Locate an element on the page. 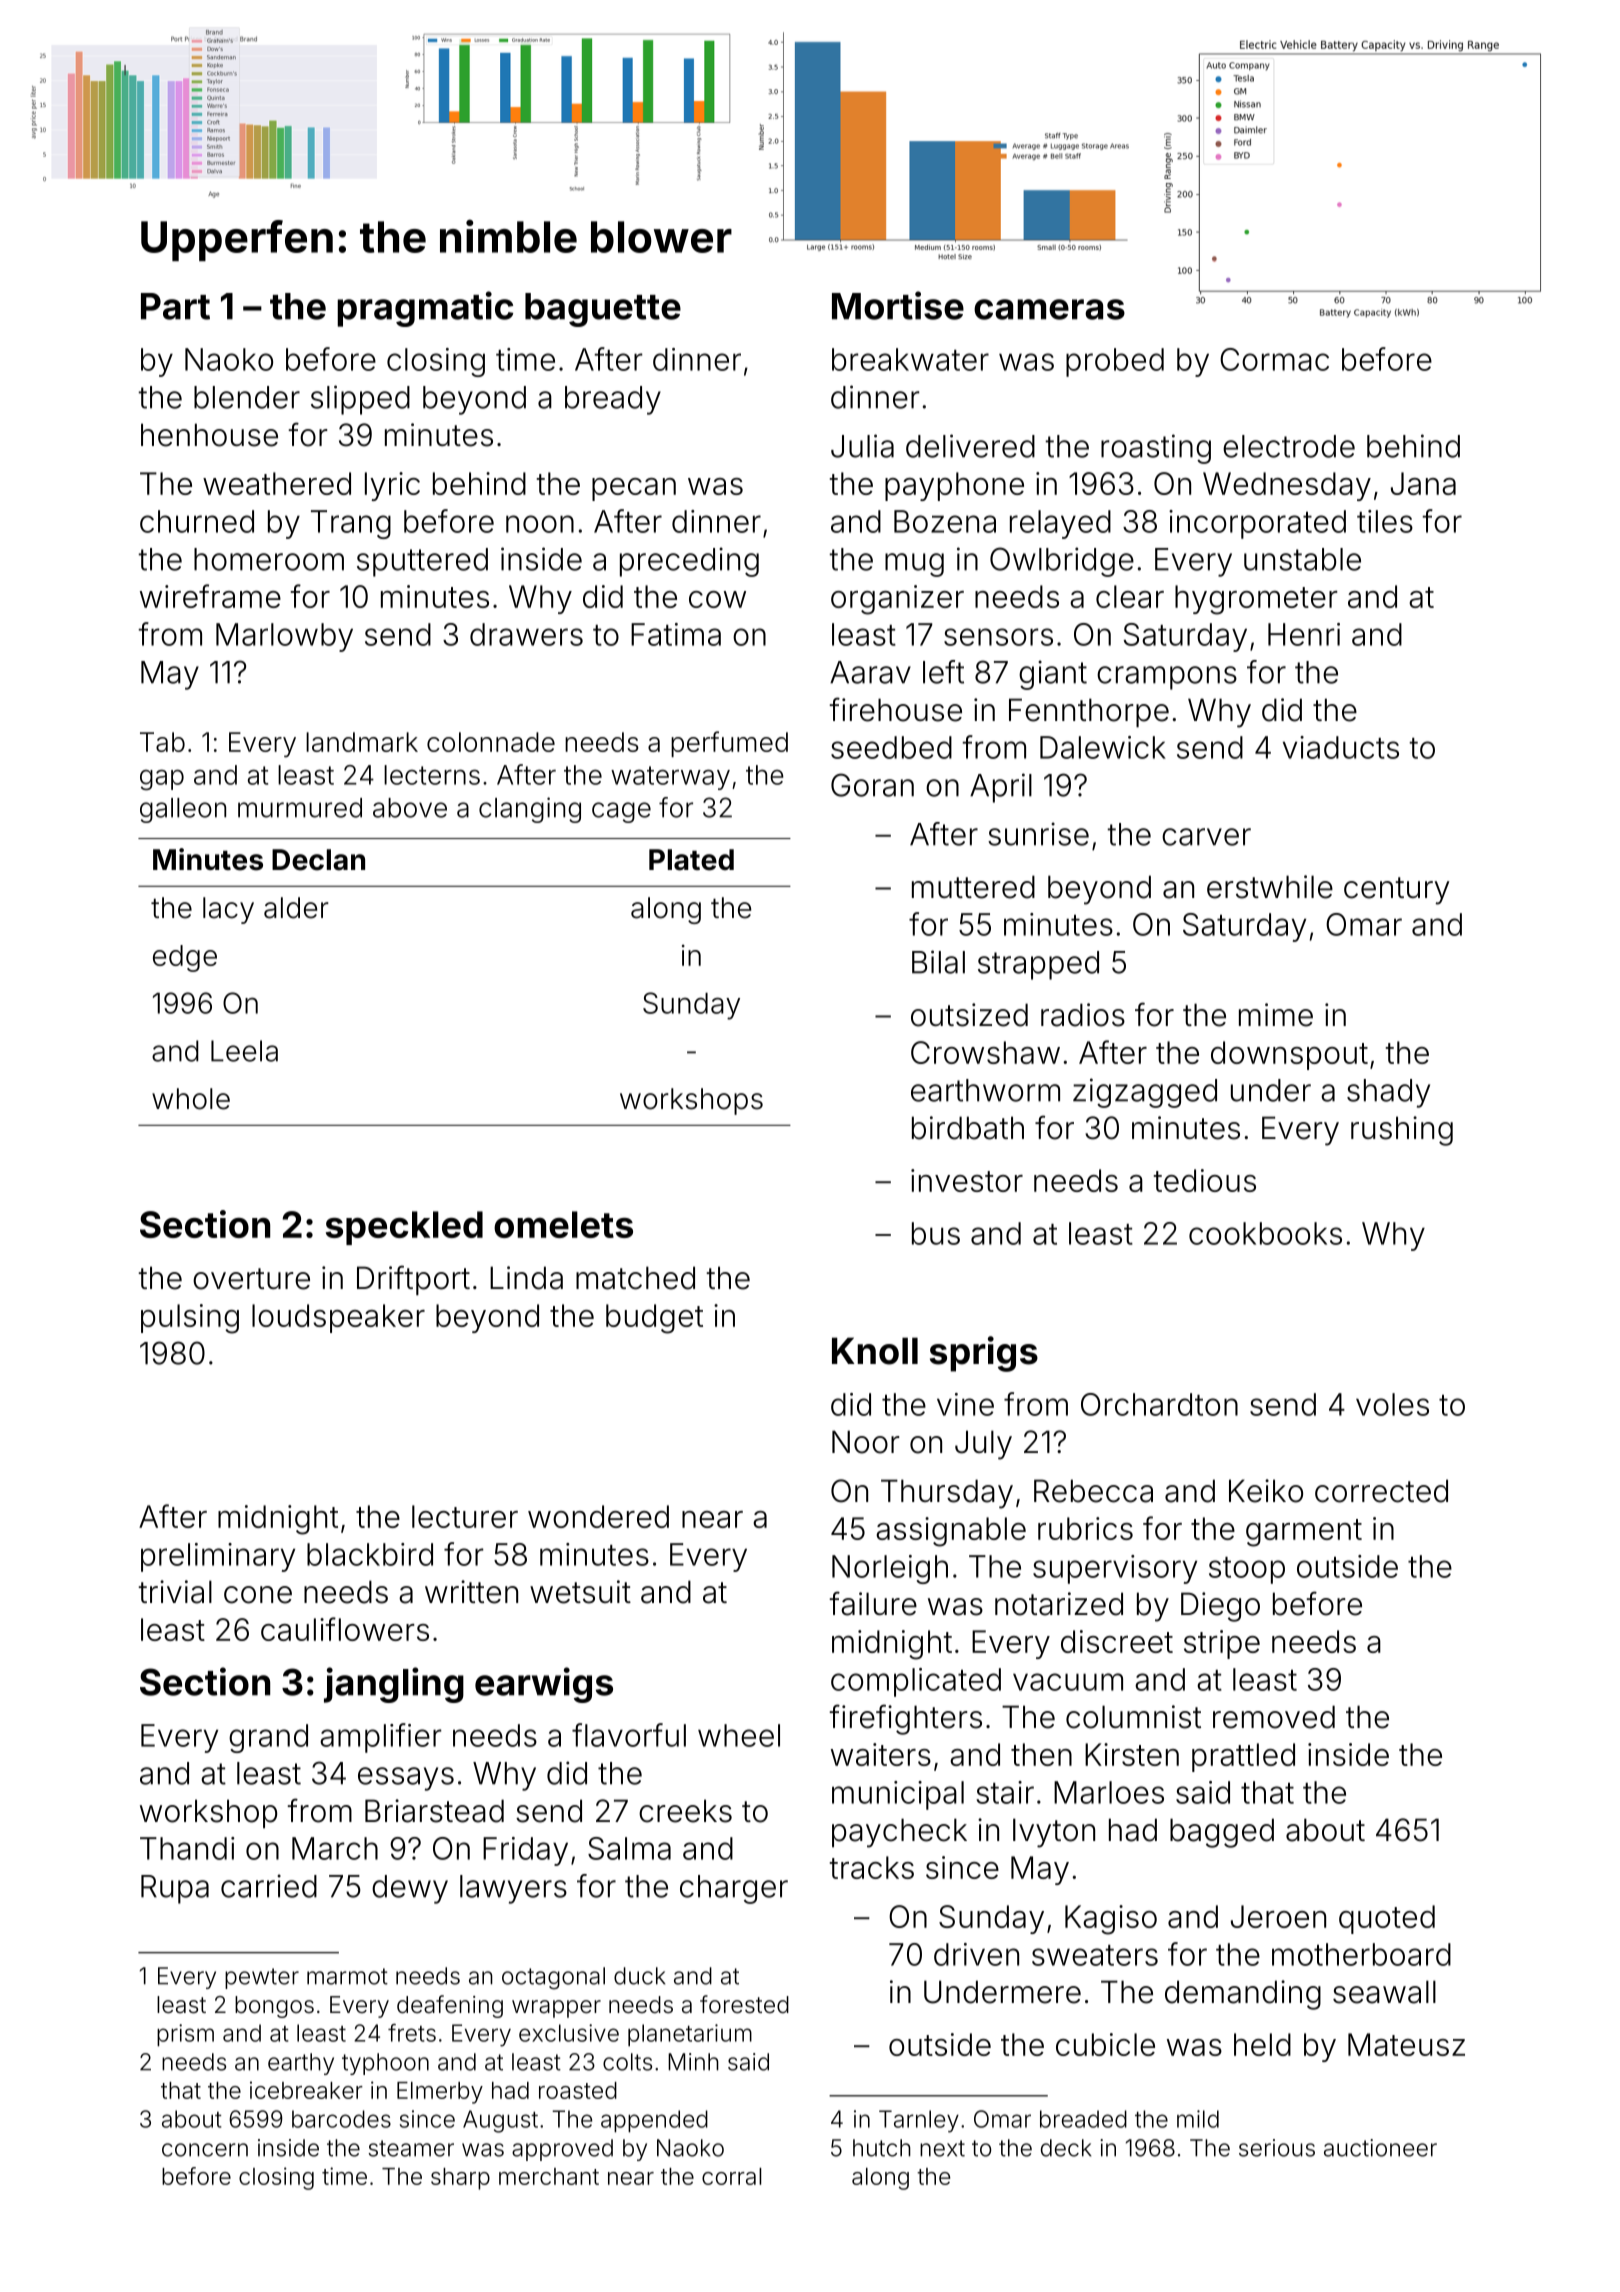  sputtered is located at coordinates (422, 562).
